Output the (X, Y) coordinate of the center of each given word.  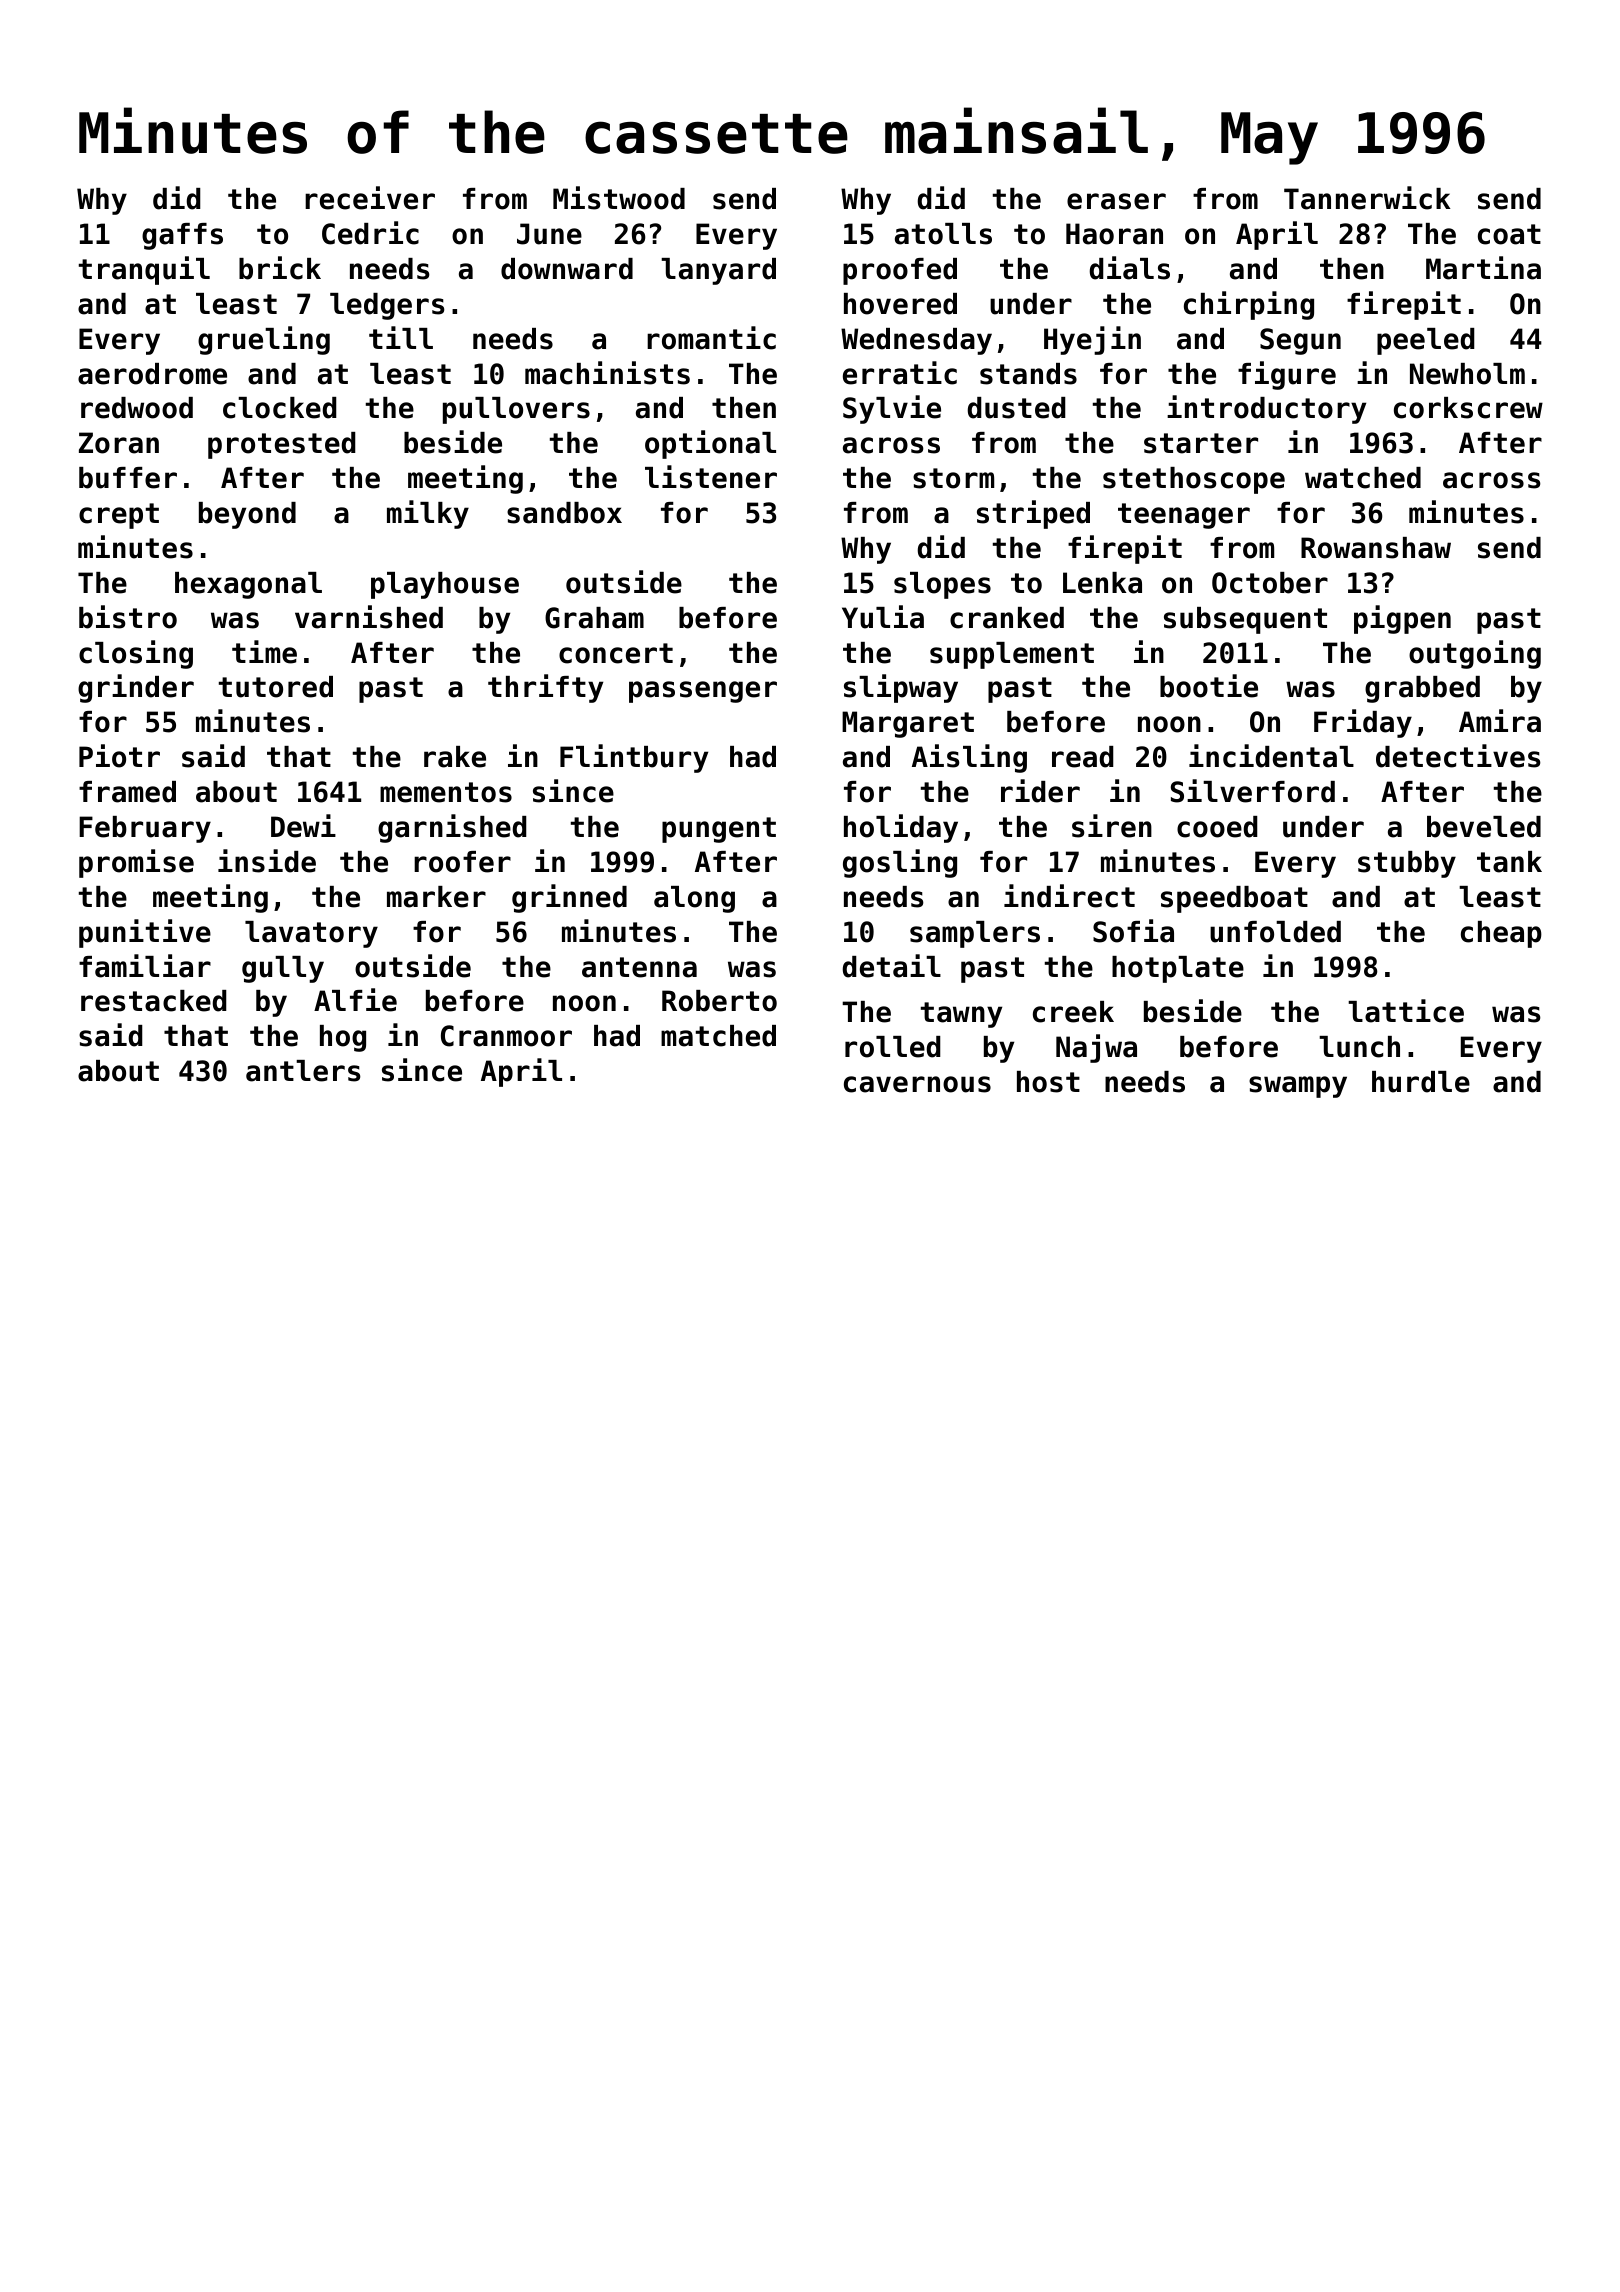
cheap (1501, 934)
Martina (1483, 268)
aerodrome (152, 374)
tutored (276, 687)
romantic (711, 338)
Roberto (719, 1001)
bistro (128, 617)
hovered (900, 304)
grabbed (1422, 689)
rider (1040, 791)
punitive (145, 933)
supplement (1012, 655)
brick (280, 268)
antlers (303, 1071)
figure (1287, 375)
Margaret (908, 724)
